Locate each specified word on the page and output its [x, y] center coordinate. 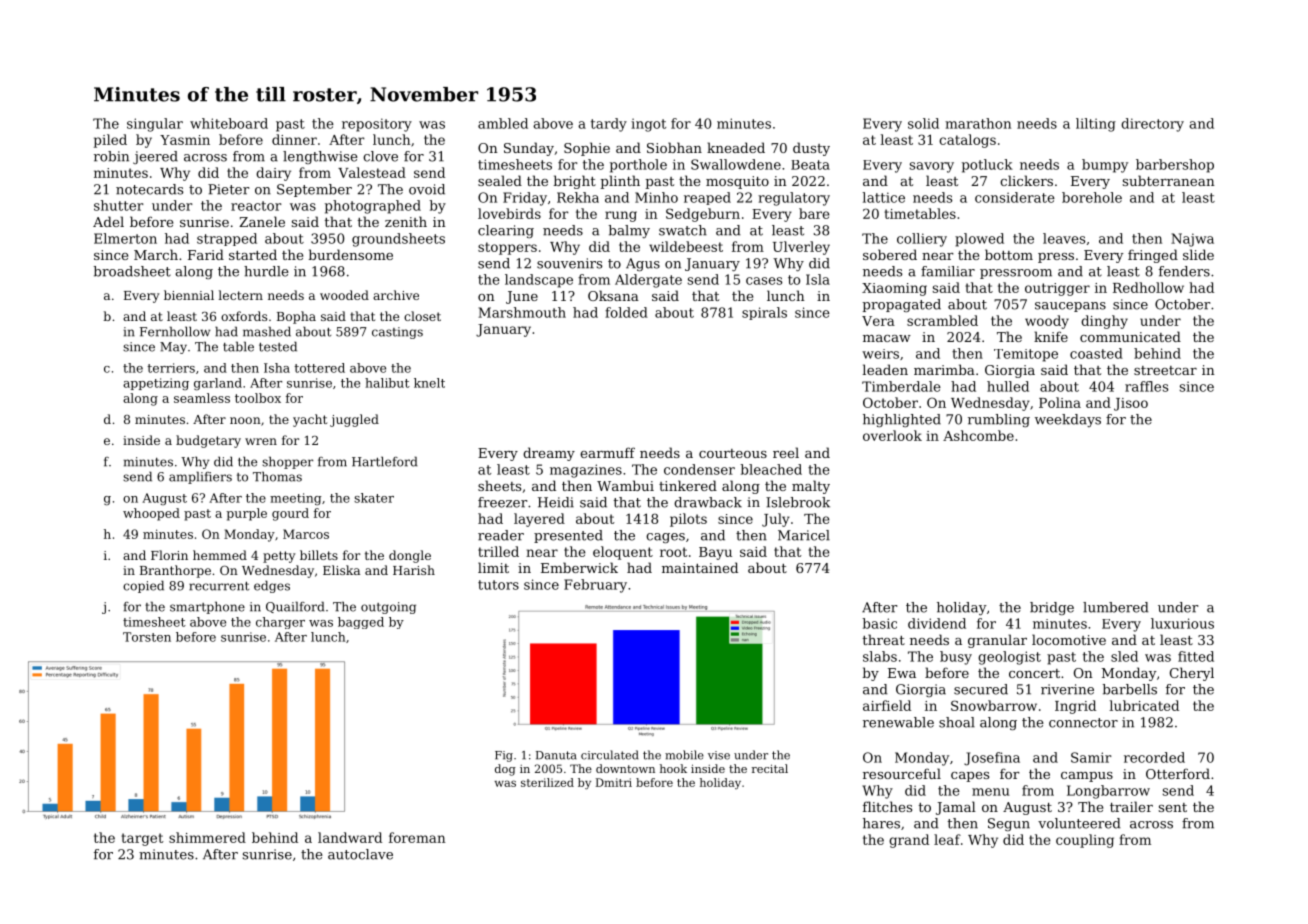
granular [997, 641]
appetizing [156, 384]
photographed [373, 207]
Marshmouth [522, 312]
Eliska [341, 570]
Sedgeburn [703, 215]
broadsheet [132, 271]
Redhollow [1148, 287]
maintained [700, 567]
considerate [1015, 197]
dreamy [549, 454]
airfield [887, 705]
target [142, 839]
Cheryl [1192, 674]
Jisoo [1131, 404]
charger [280, 623]
